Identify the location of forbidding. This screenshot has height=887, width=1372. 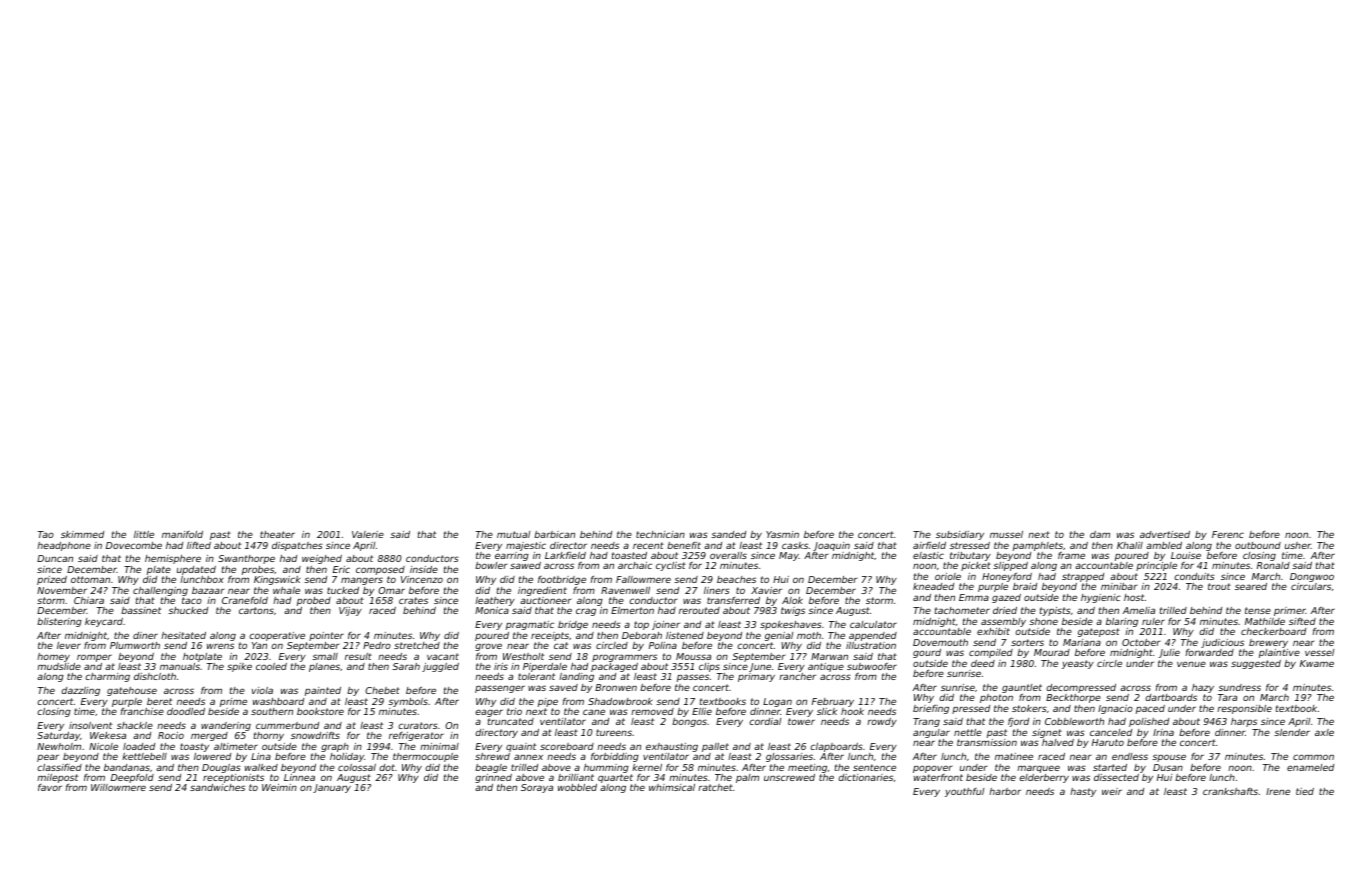
(615, 757).
